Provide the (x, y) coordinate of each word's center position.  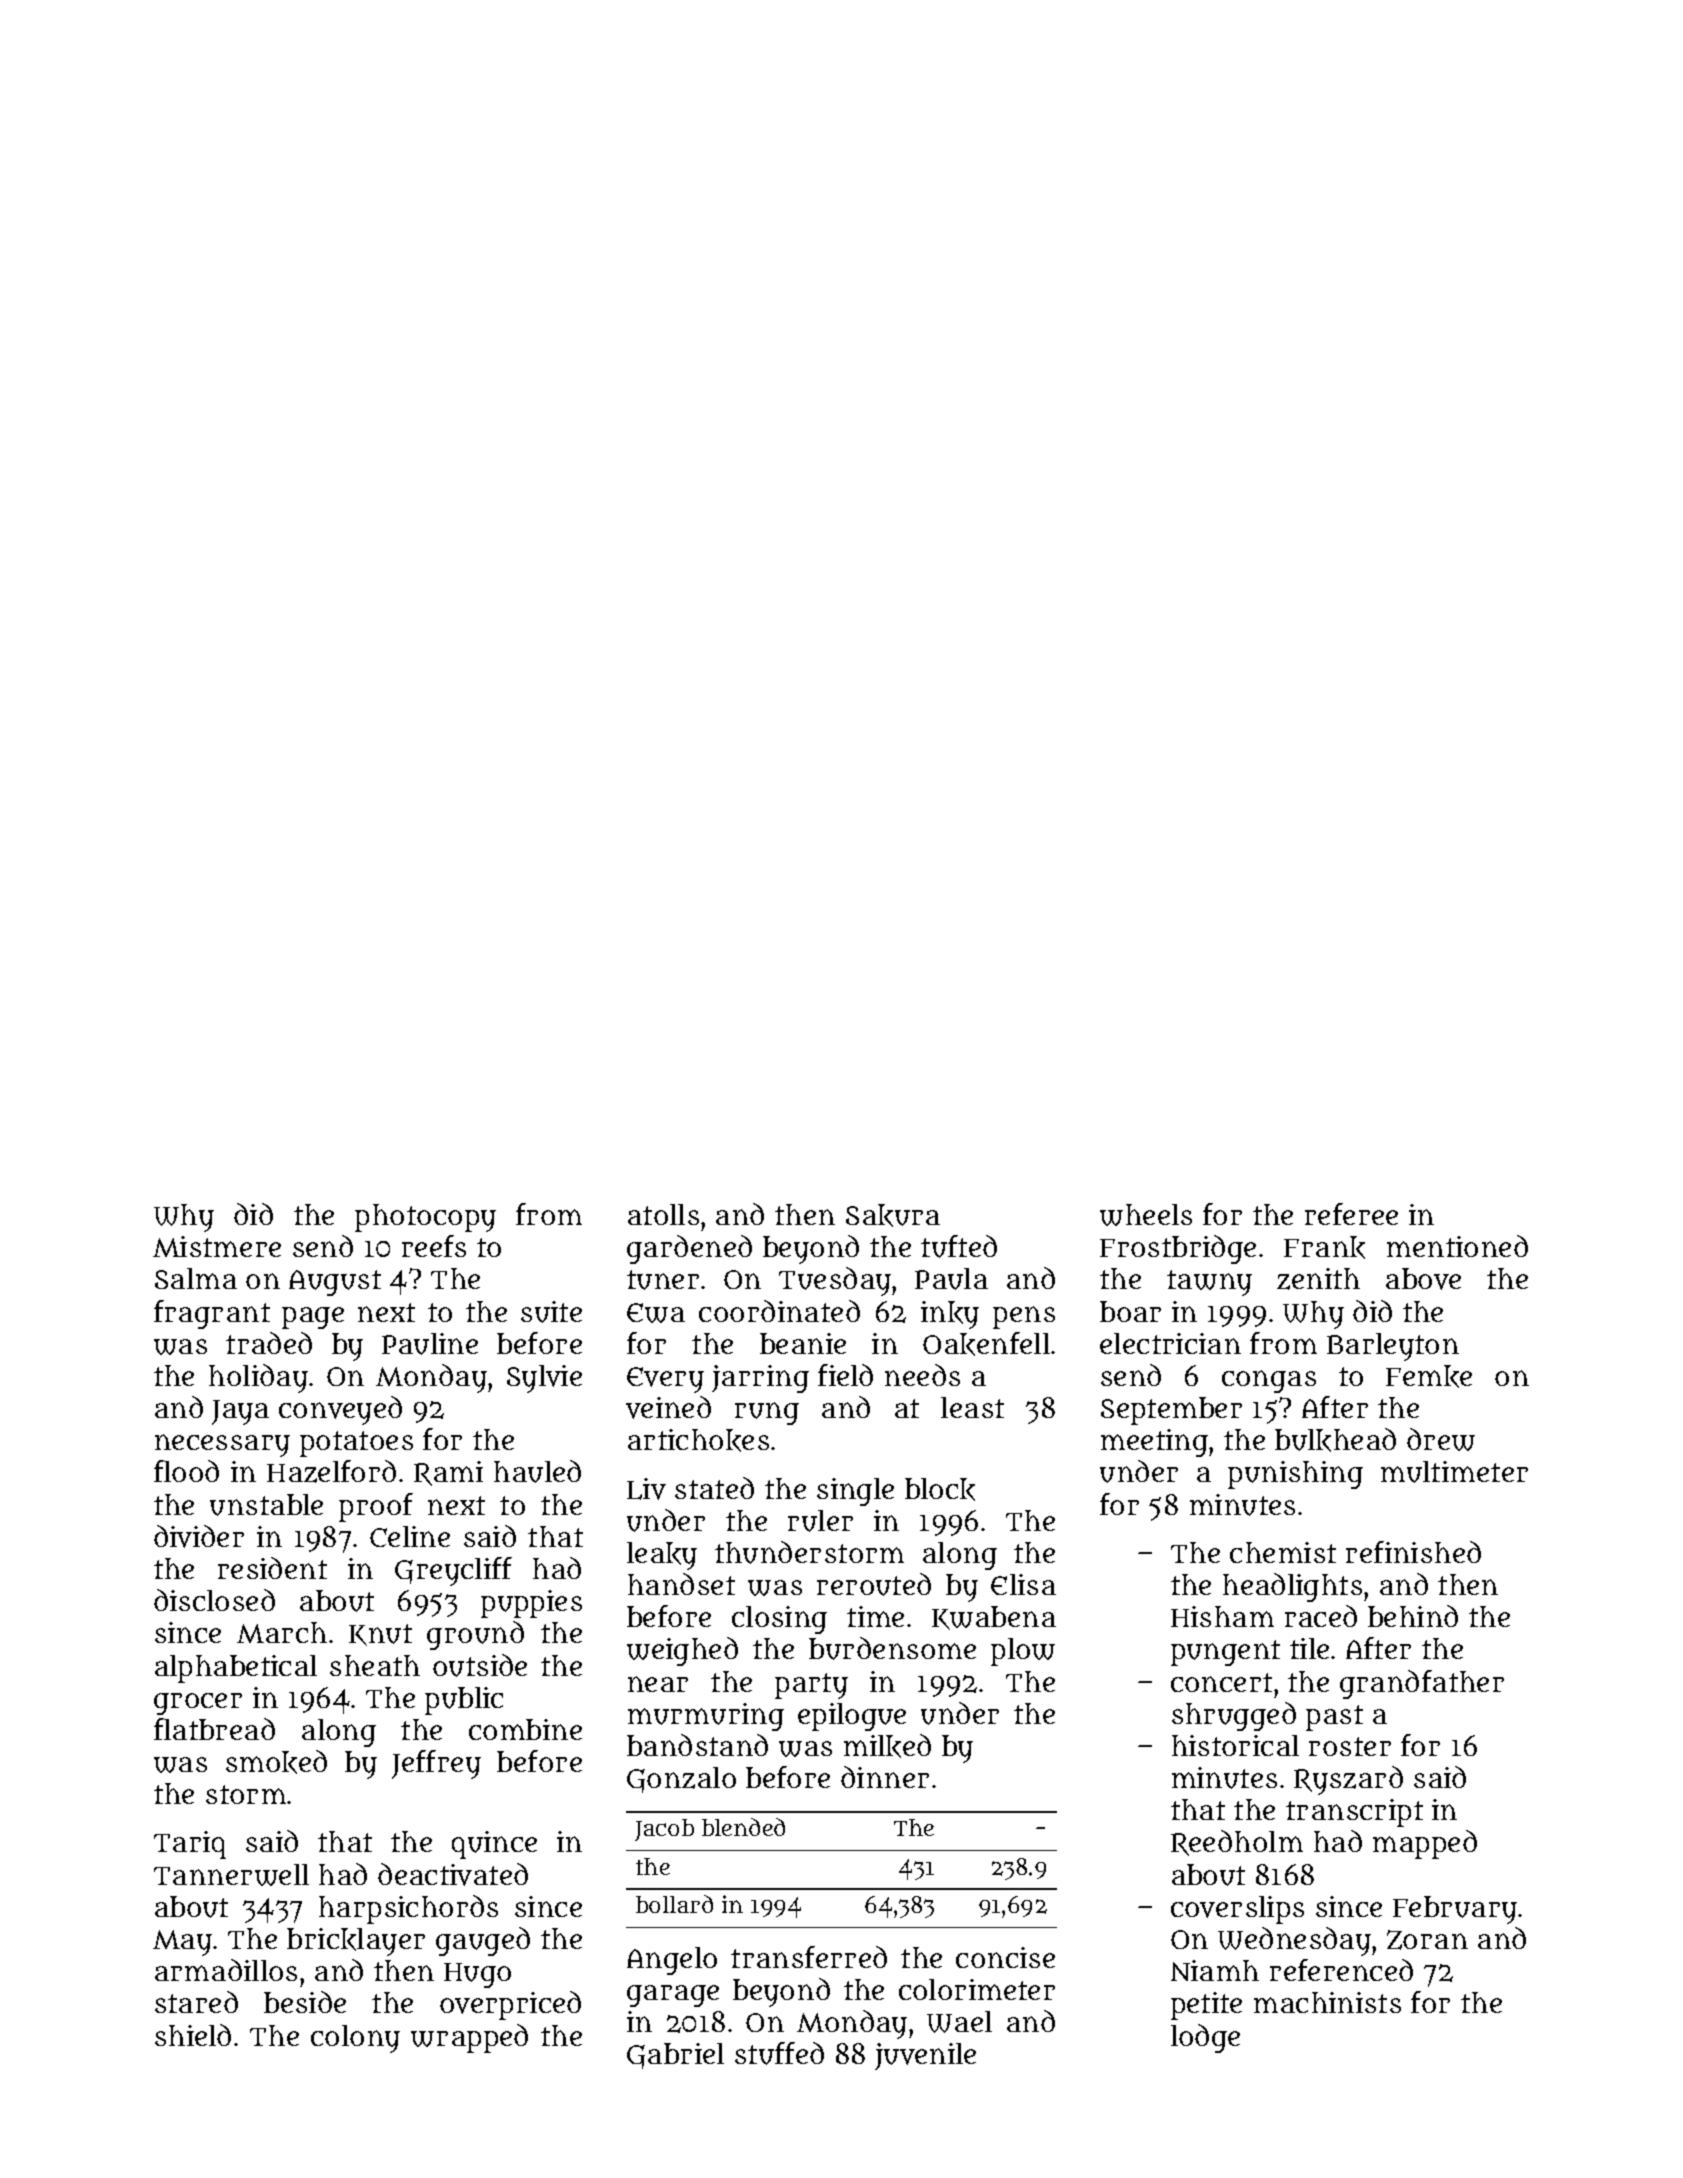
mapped (1425, 1844)
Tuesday (835, 1281)
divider (199, 1536)
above (1423, 1279)
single (855, 1492)
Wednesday (1294, 1941)
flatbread (214, 1729)
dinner (885, 1777)
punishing (1295, 1475)
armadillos (226, 1970)
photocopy (425, 1218)
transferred (809, 1957)
